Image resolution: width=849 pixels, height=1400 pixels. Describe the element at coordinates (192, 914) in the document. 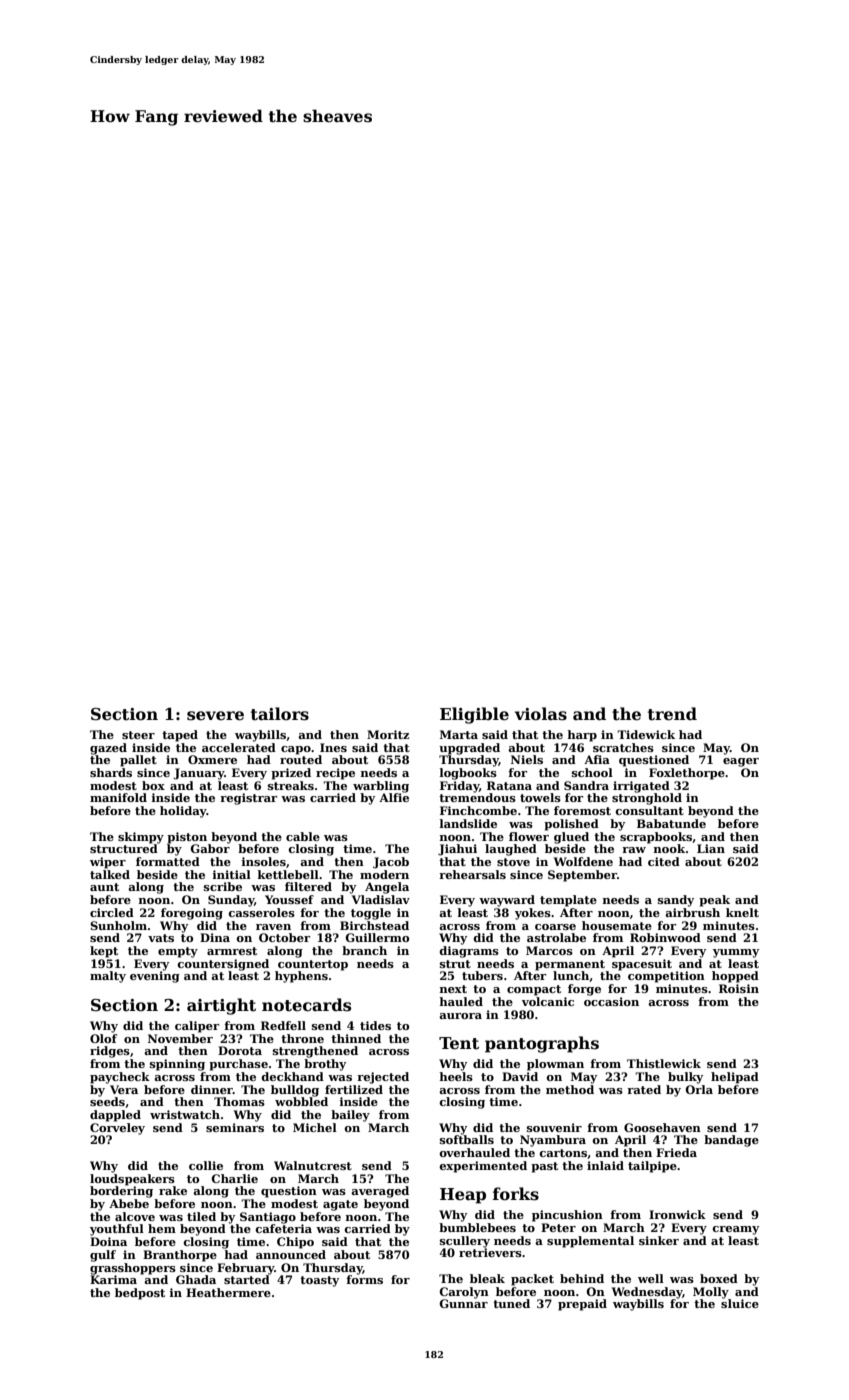

I see `foregoing` at that location.
